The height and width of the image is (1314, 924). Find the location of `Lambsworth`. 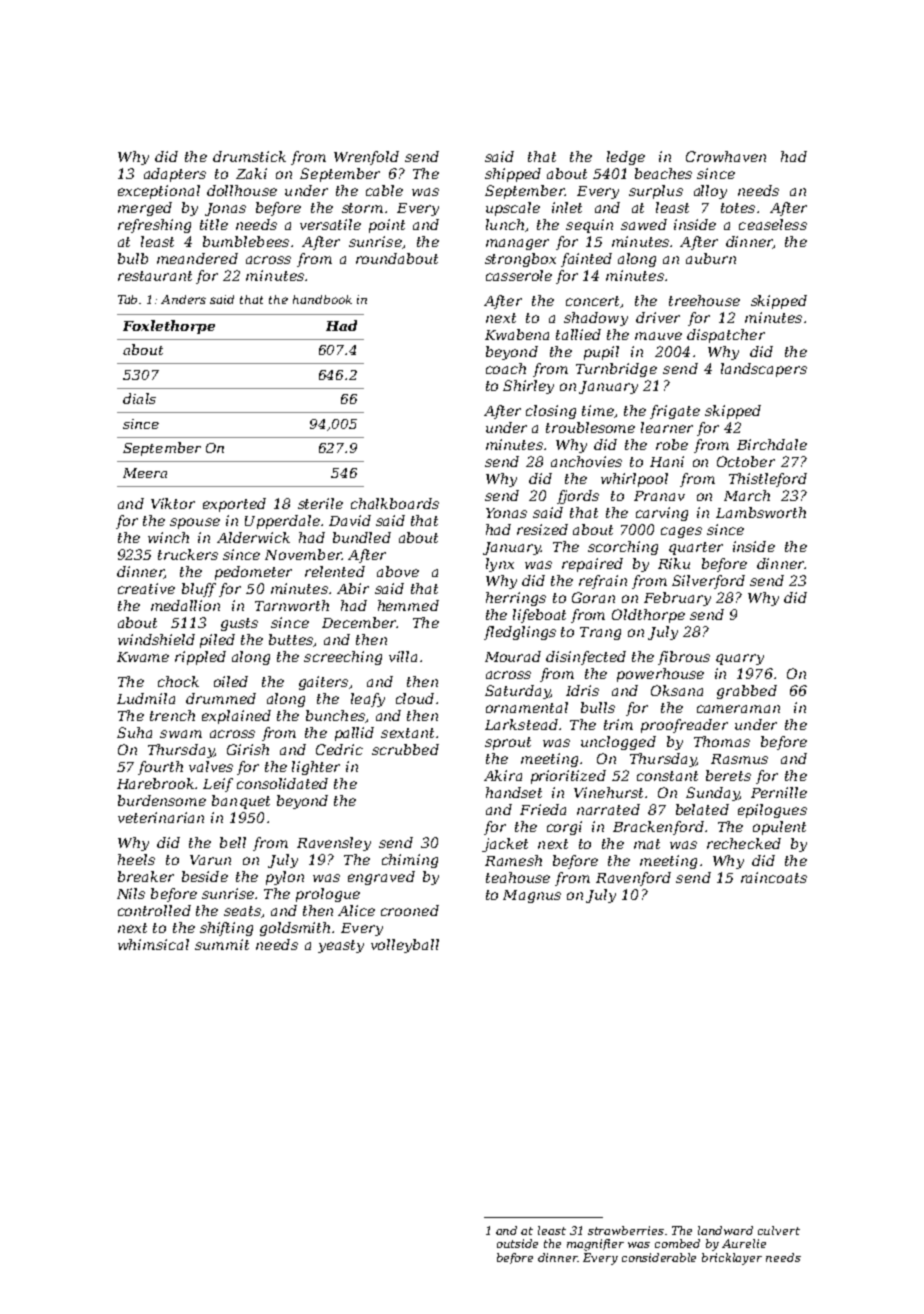

Lambsworth is located at coordinates (761, 512).
